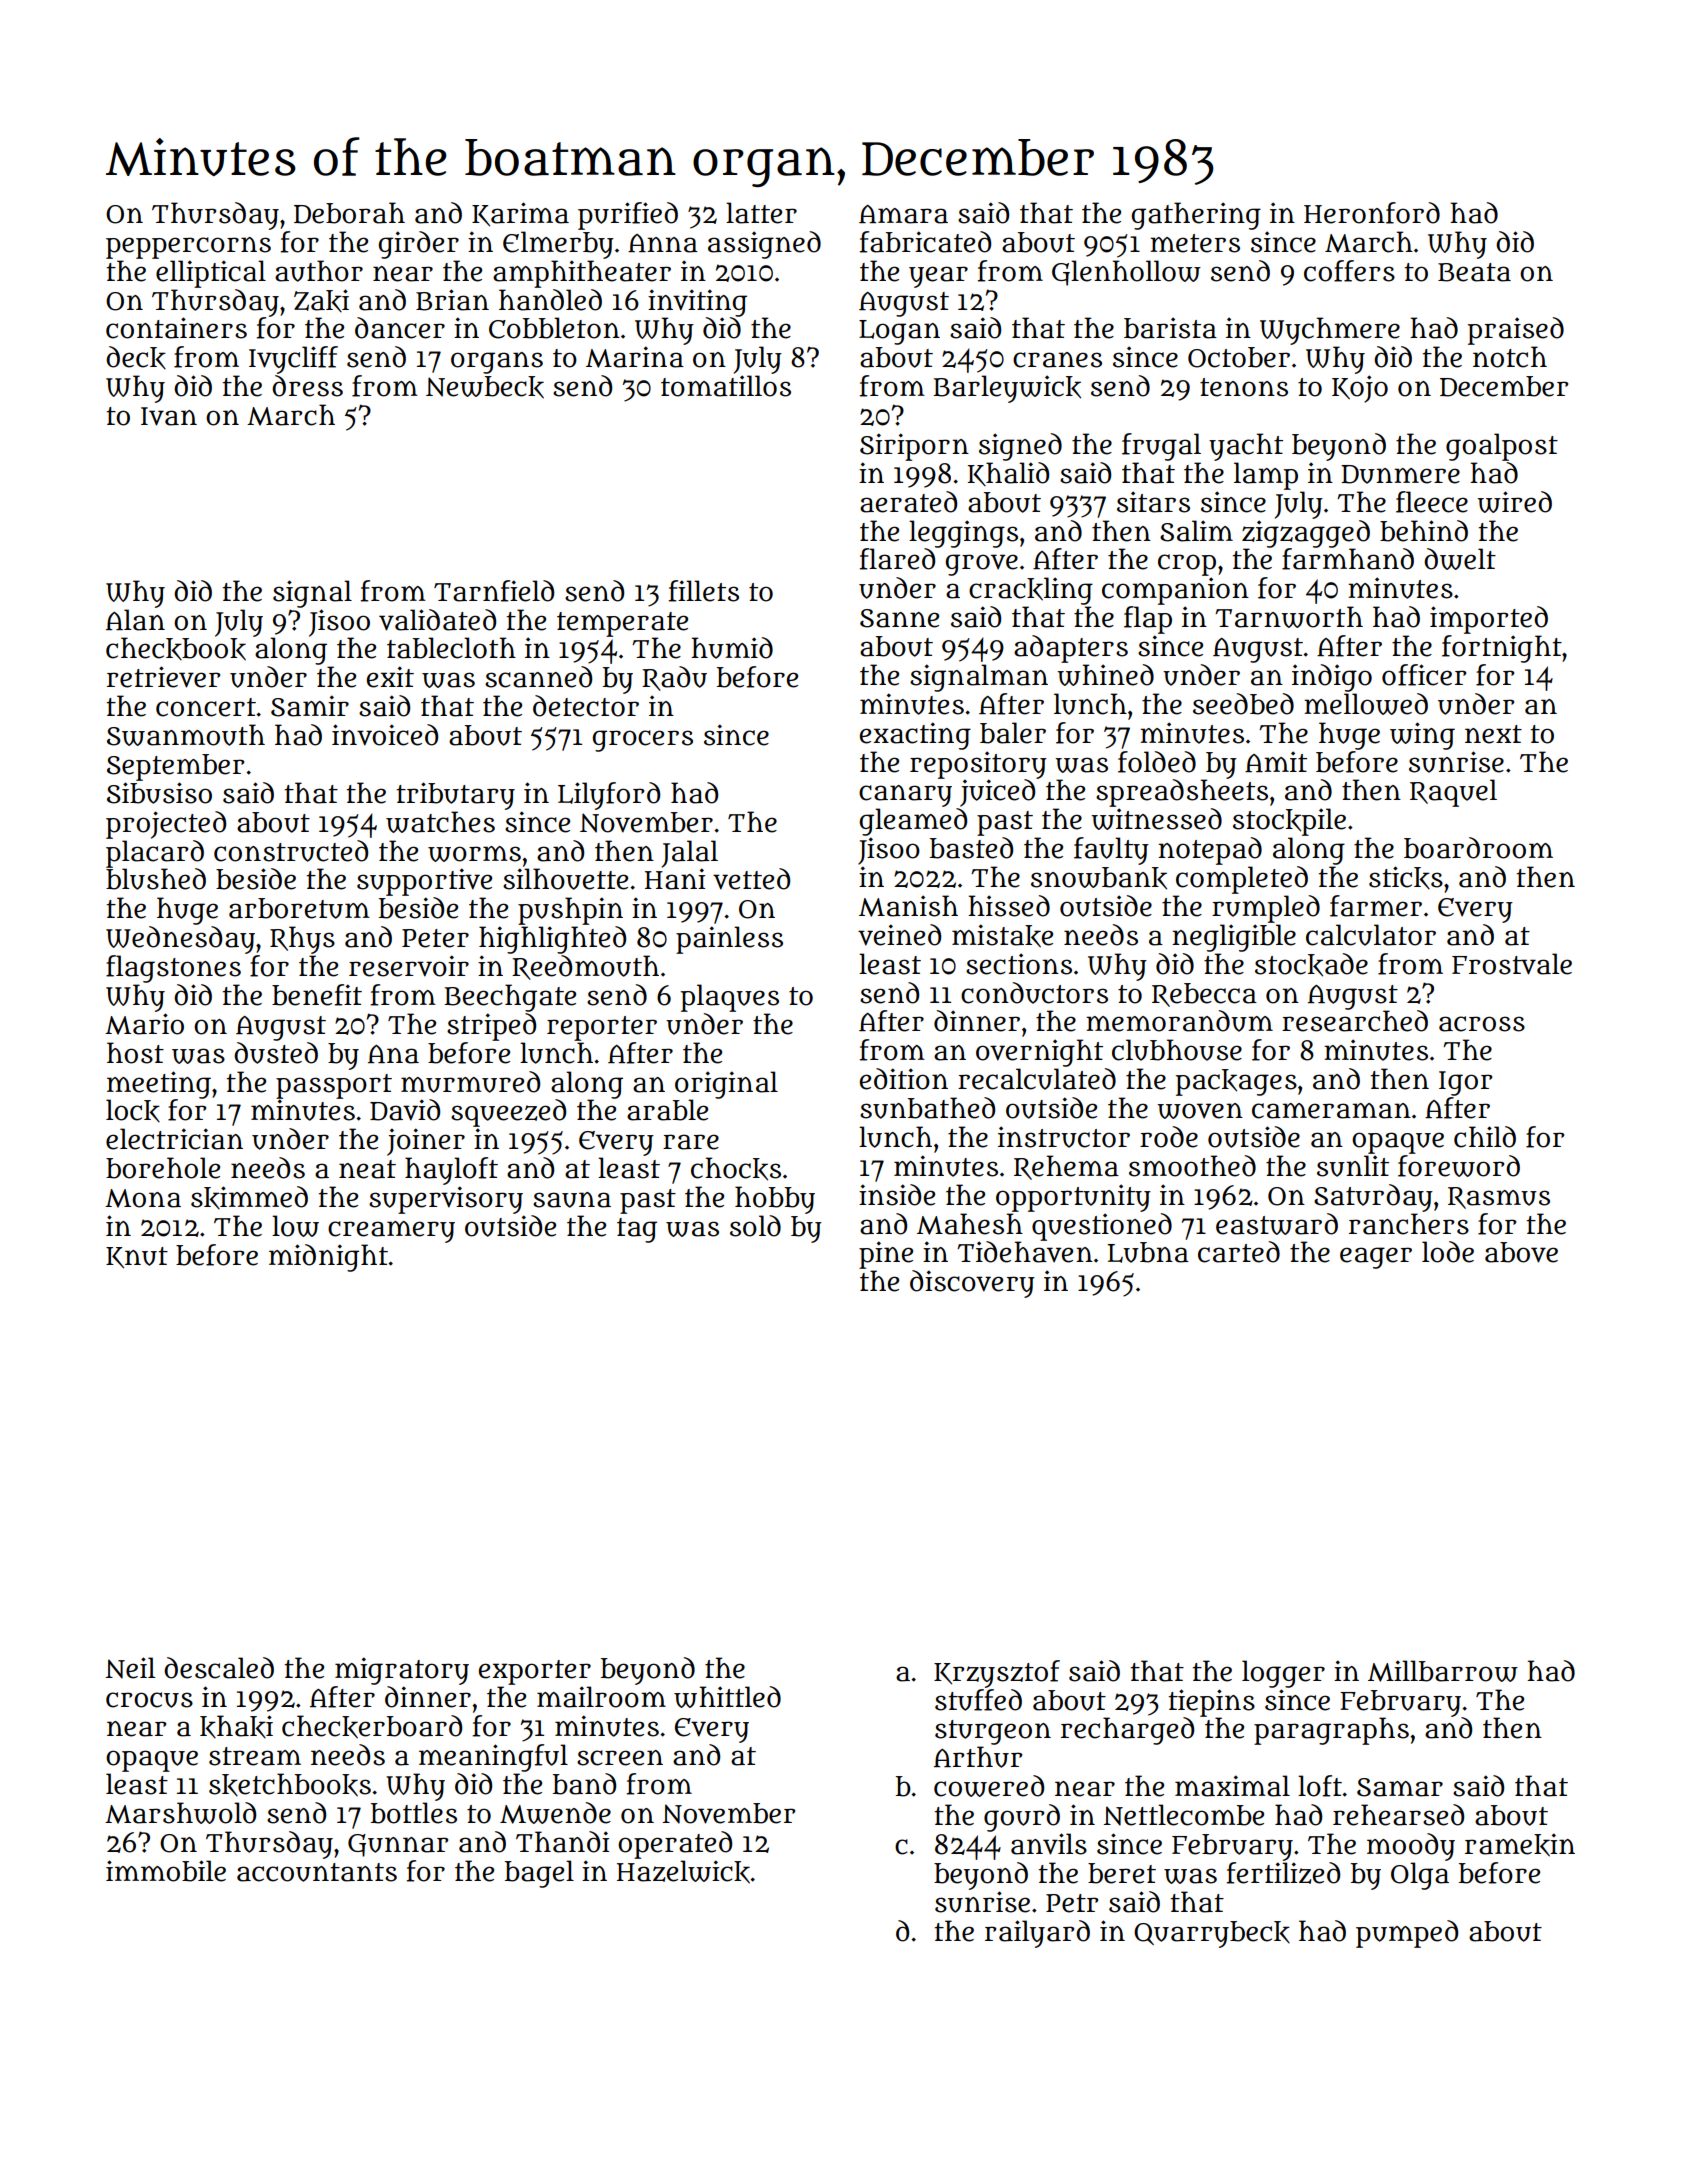  Describe the element at coordinates (635, 357) in the image. I see `Marina` at that location.
